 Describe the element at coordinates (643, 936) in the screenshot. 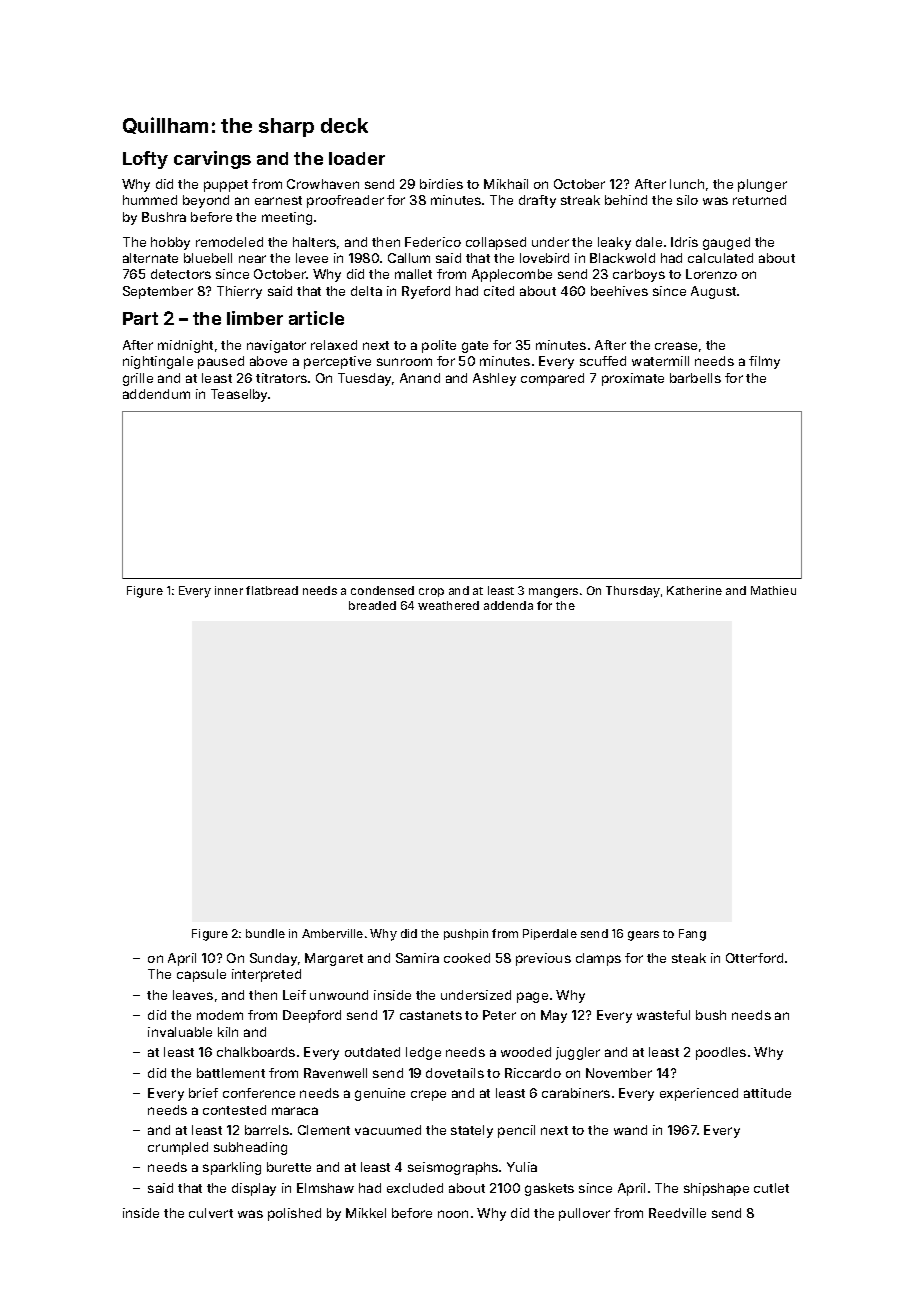

I see `gears` at that location.
